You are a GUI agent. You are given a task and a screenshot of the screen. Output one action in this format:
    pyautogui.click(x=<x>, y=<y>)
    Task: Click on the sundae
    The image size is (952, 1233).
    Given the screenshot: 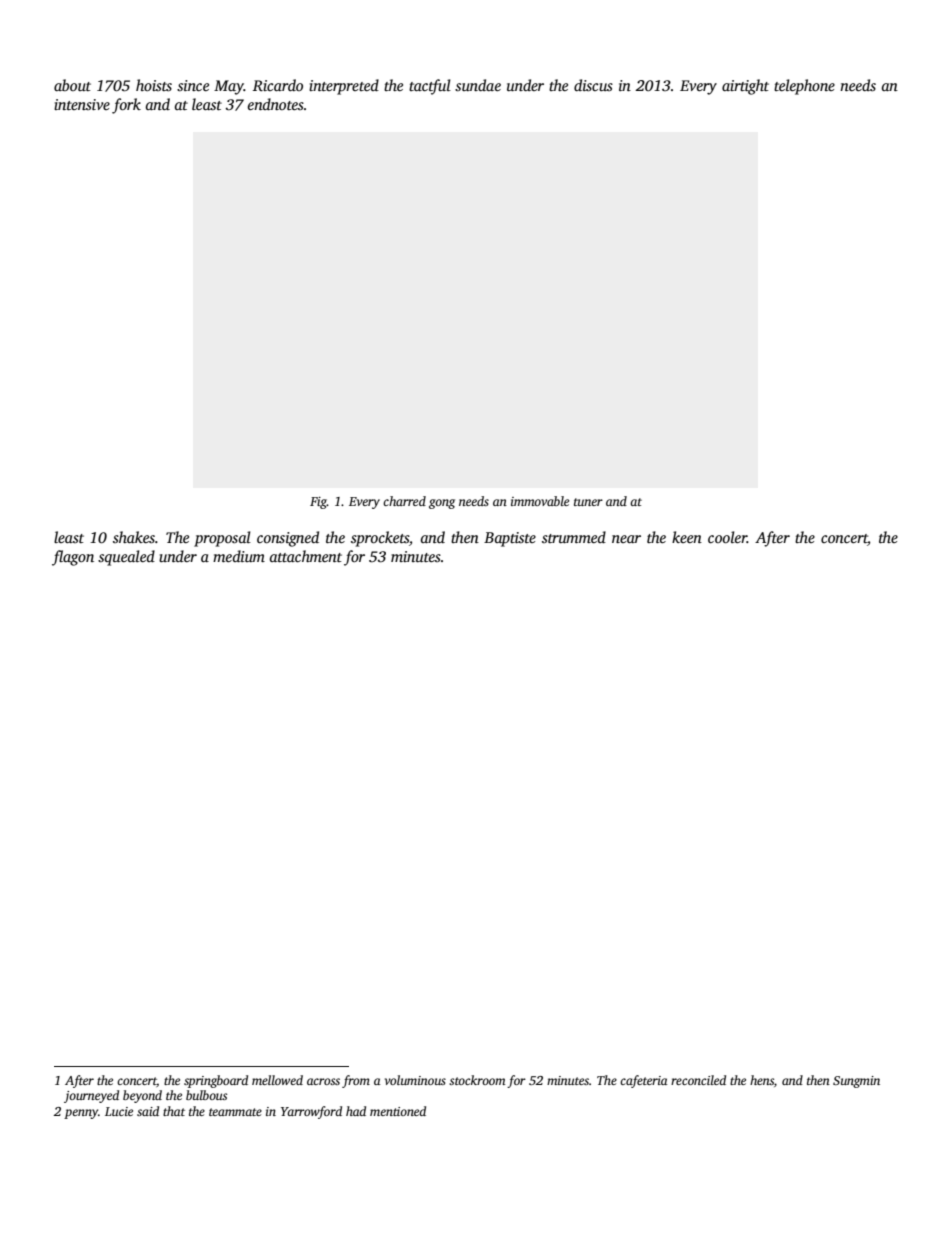 What is the action you would take?
    pyautogui.click(x=478, y=85)
